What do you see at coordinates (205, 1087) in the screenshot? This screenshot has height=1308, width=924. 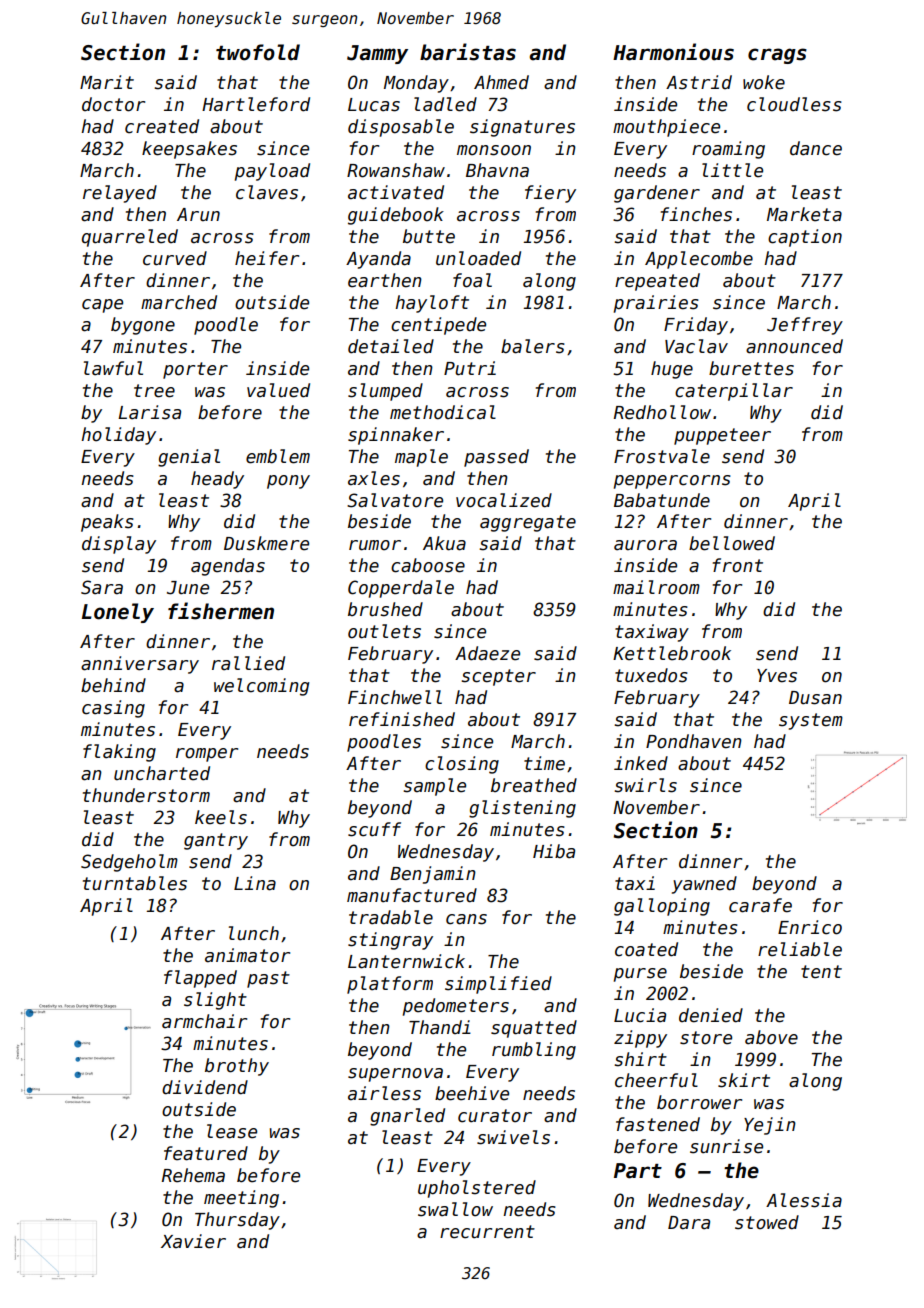 I see `dividend` at bounding box center [205, 1087].
